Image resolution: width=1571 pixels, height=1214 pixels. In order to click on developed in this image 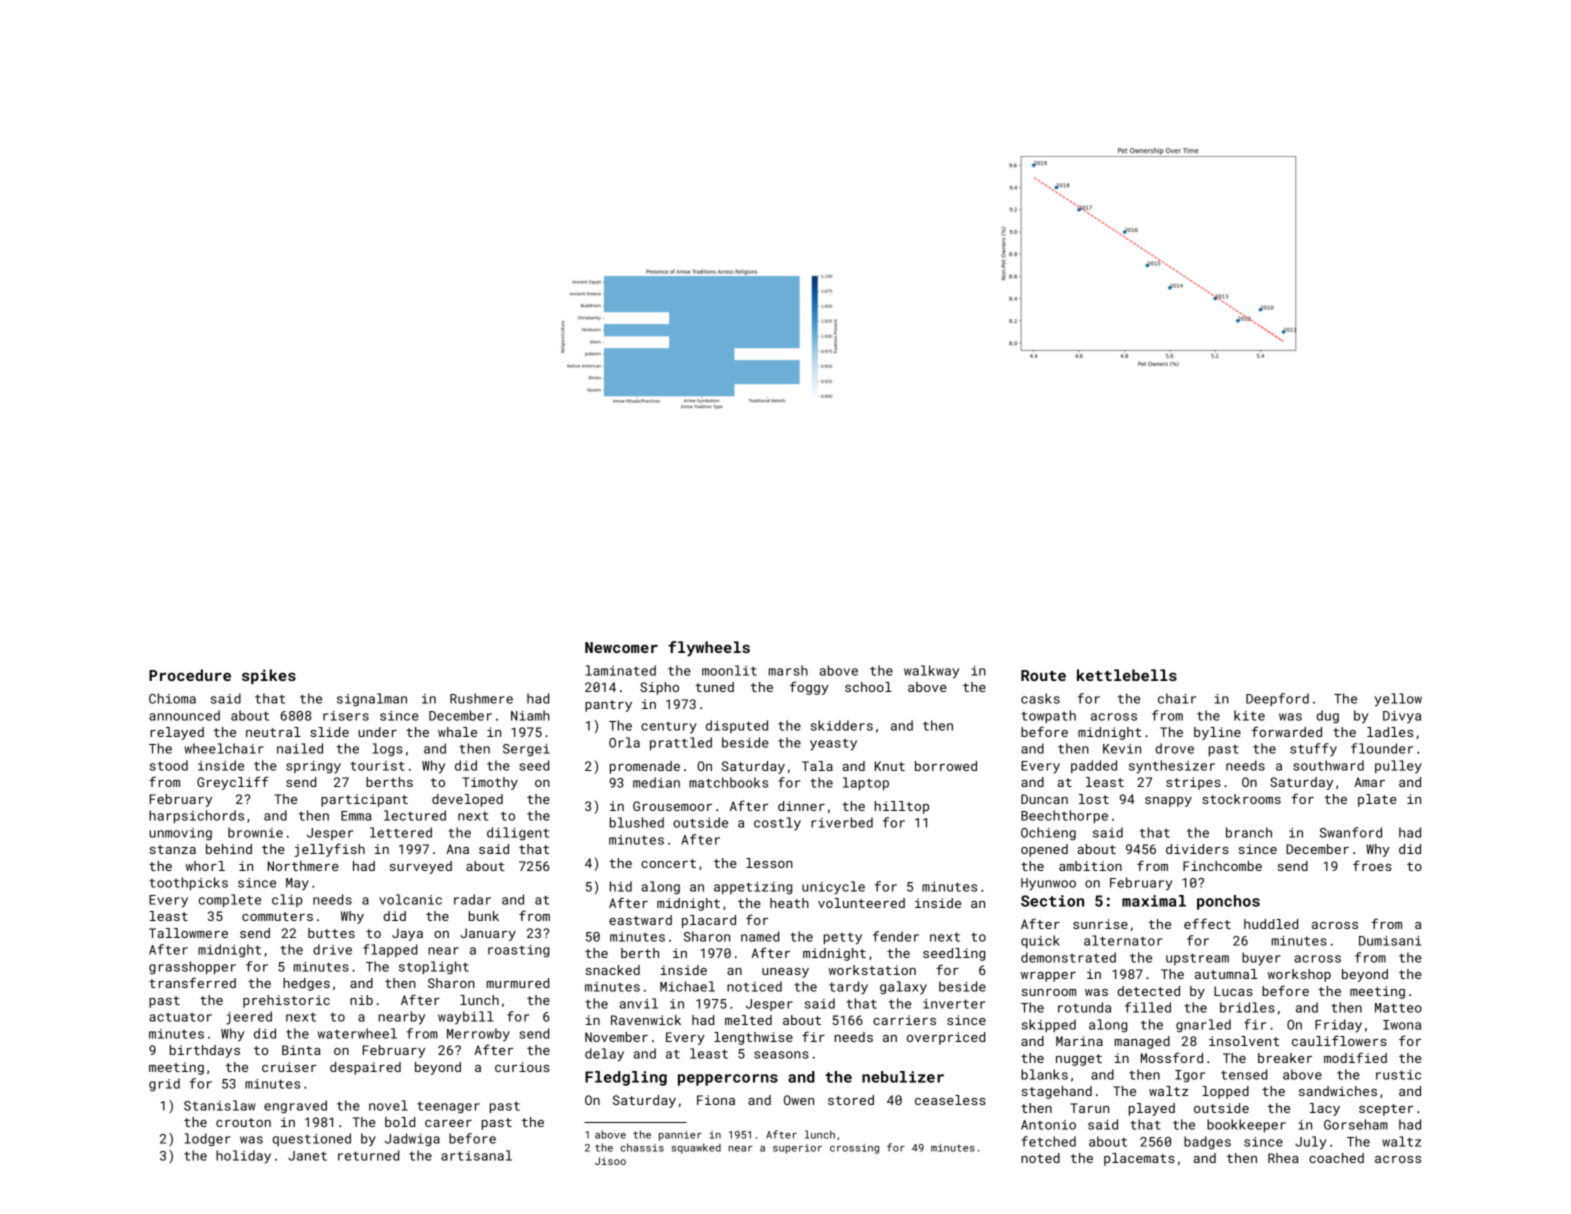, I will do `click(467, 800)`.
